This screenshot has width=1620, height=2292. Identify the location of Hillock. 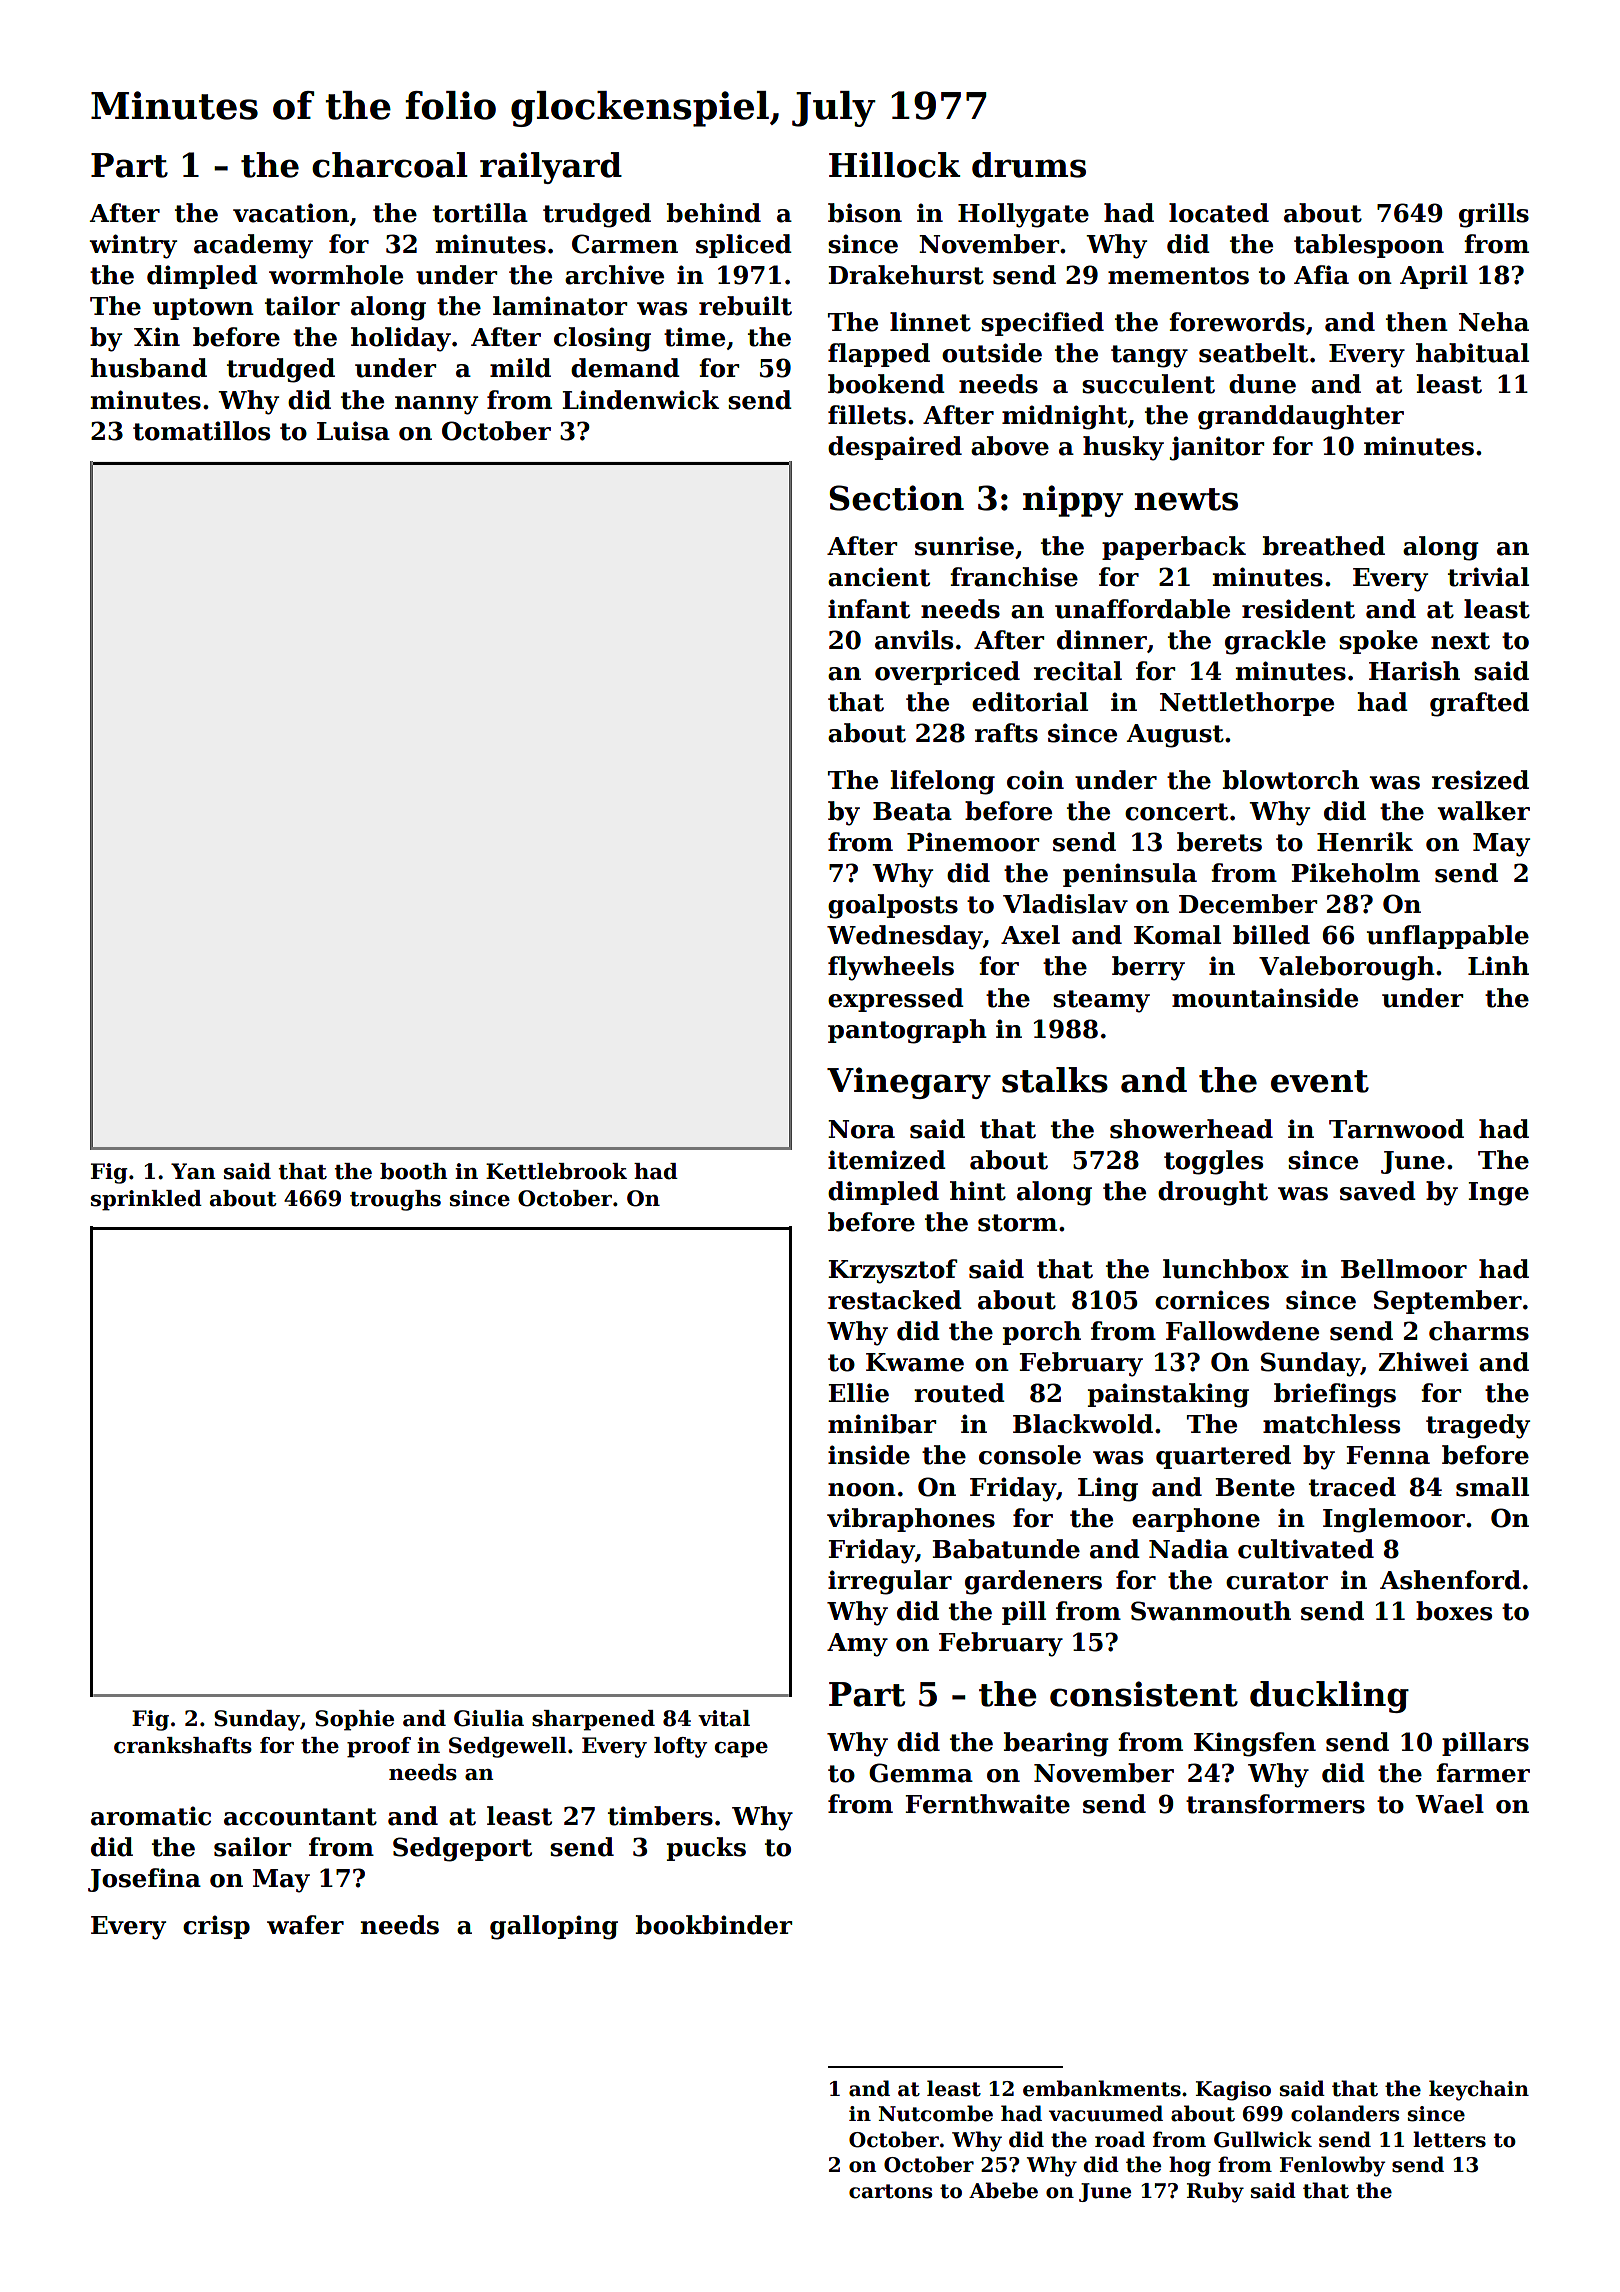
(894, 165).
